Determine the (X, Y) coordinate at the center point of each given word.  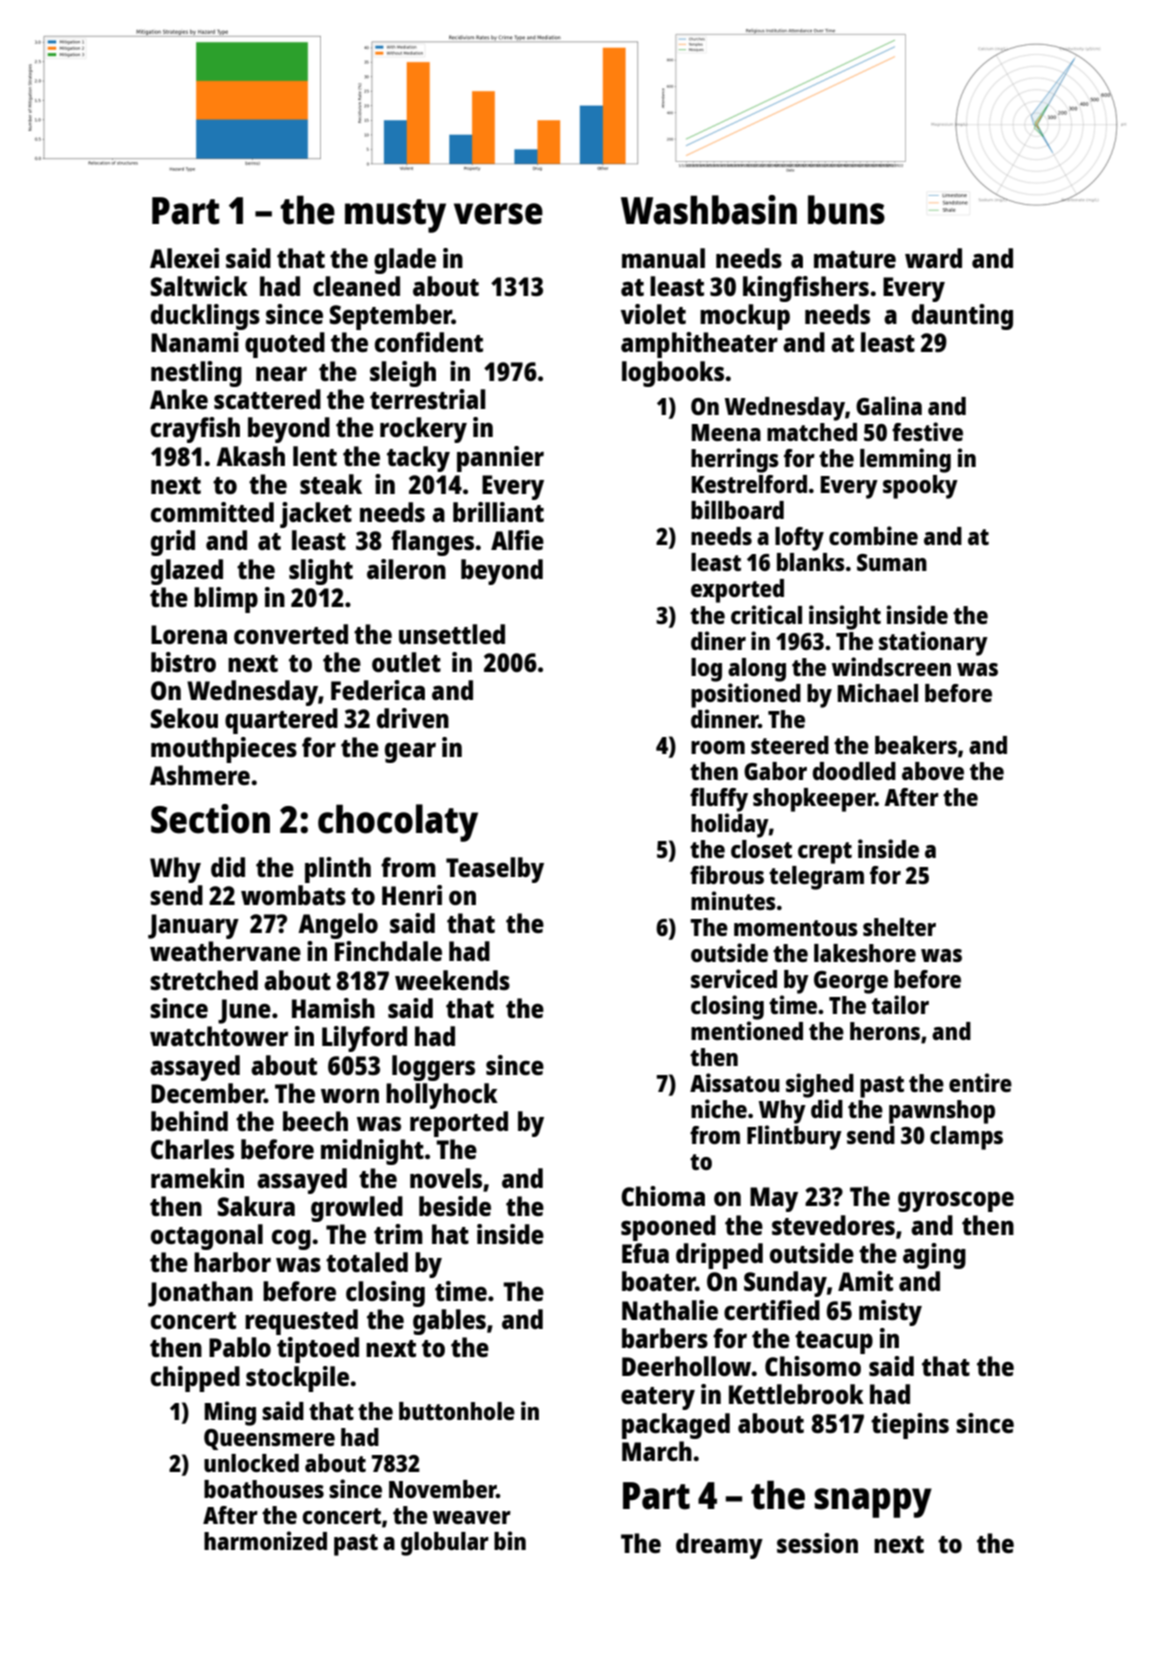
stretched (204, 980)
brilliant (498, 512)
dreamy (719, 1546)
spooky (920, 487)
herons (885, 1031)
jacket (316, 515)
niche (719, 1108)
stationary (933, 643)
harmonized (265, 1540)
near (281, 373)
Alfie (517, 540)
